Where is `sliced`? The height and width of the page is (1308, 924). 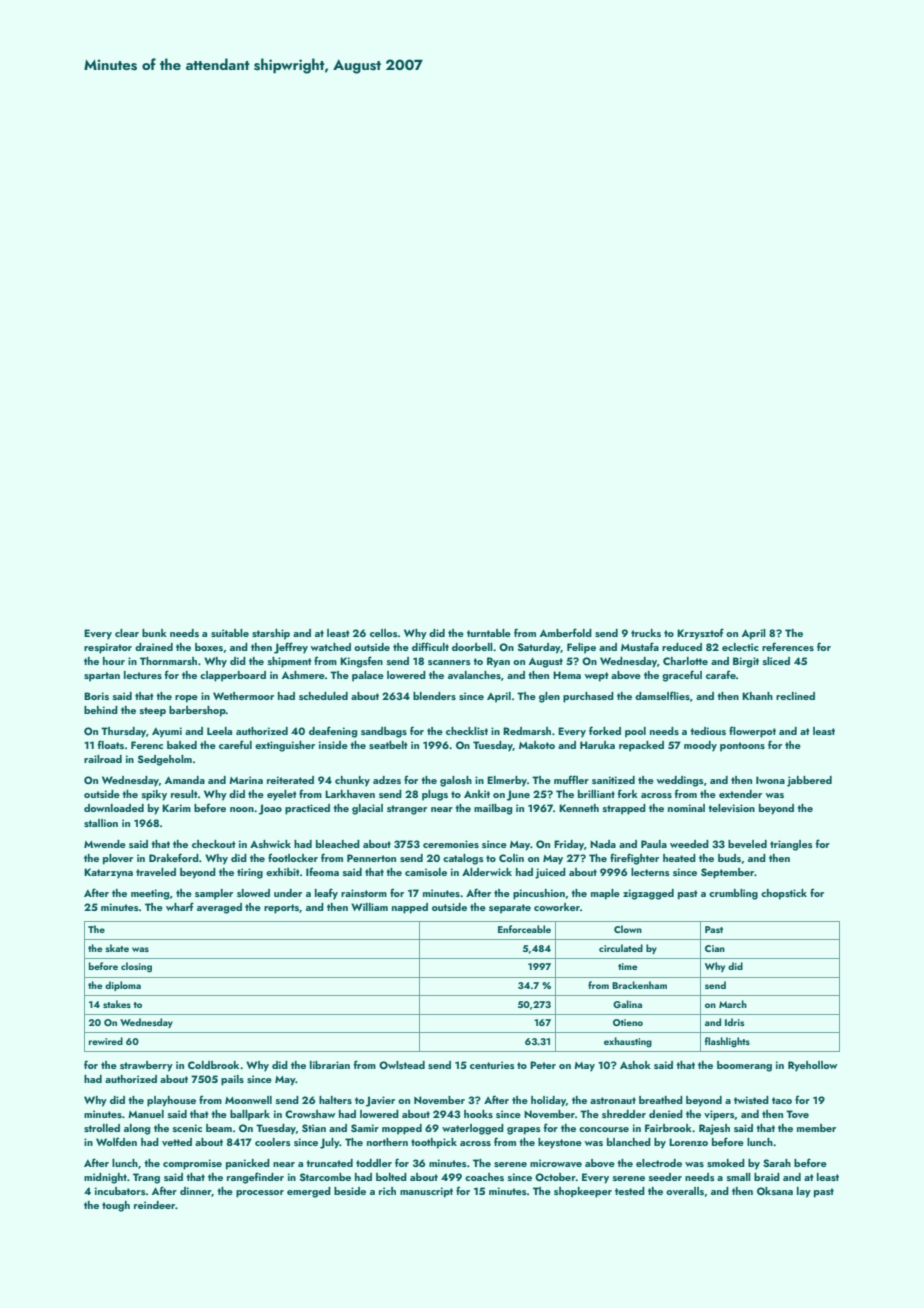
sliced is located at coordinates (776, 661).
